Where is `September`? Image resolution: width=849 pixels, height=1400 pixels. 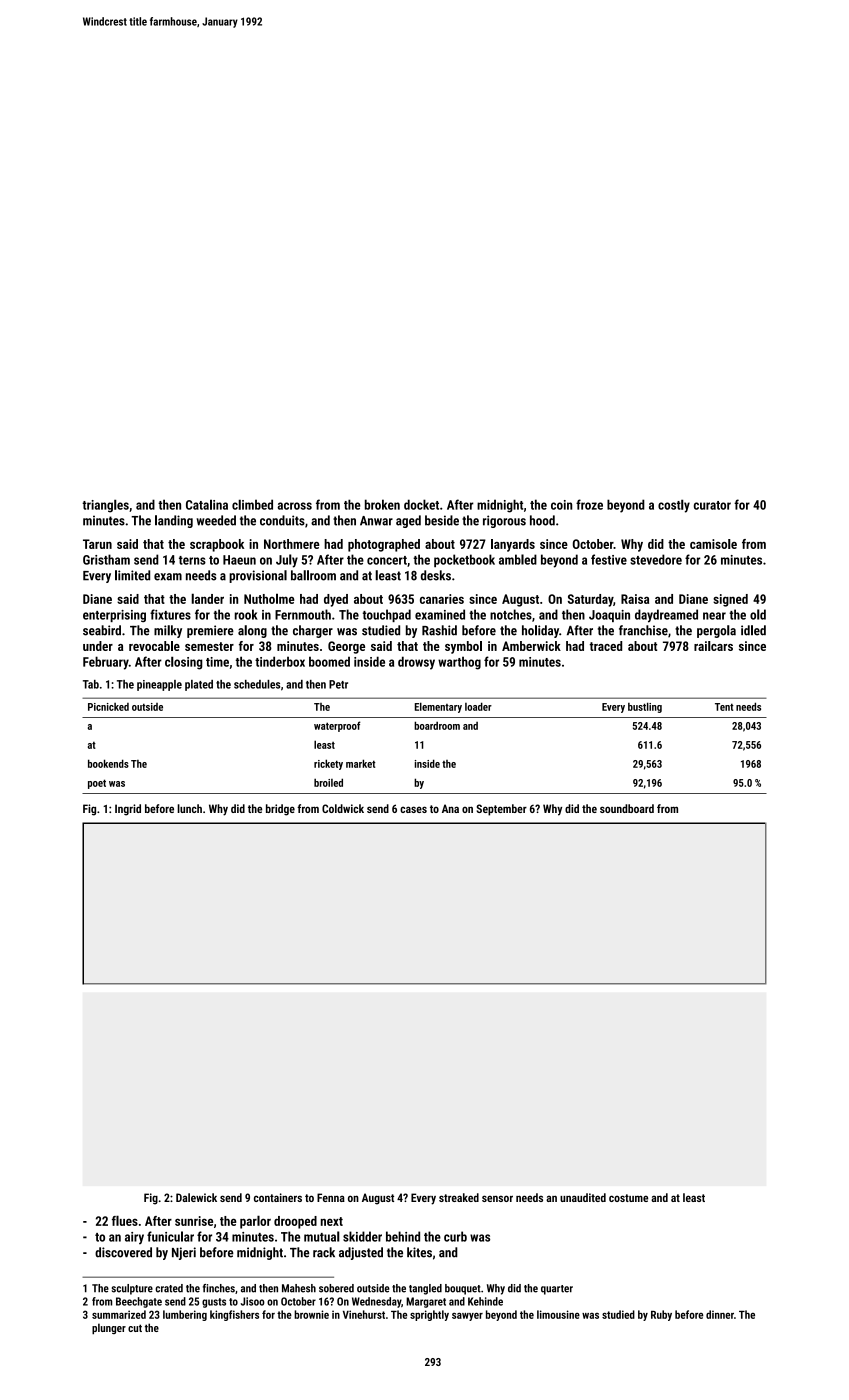 September is located at coordinates (501, 810).
